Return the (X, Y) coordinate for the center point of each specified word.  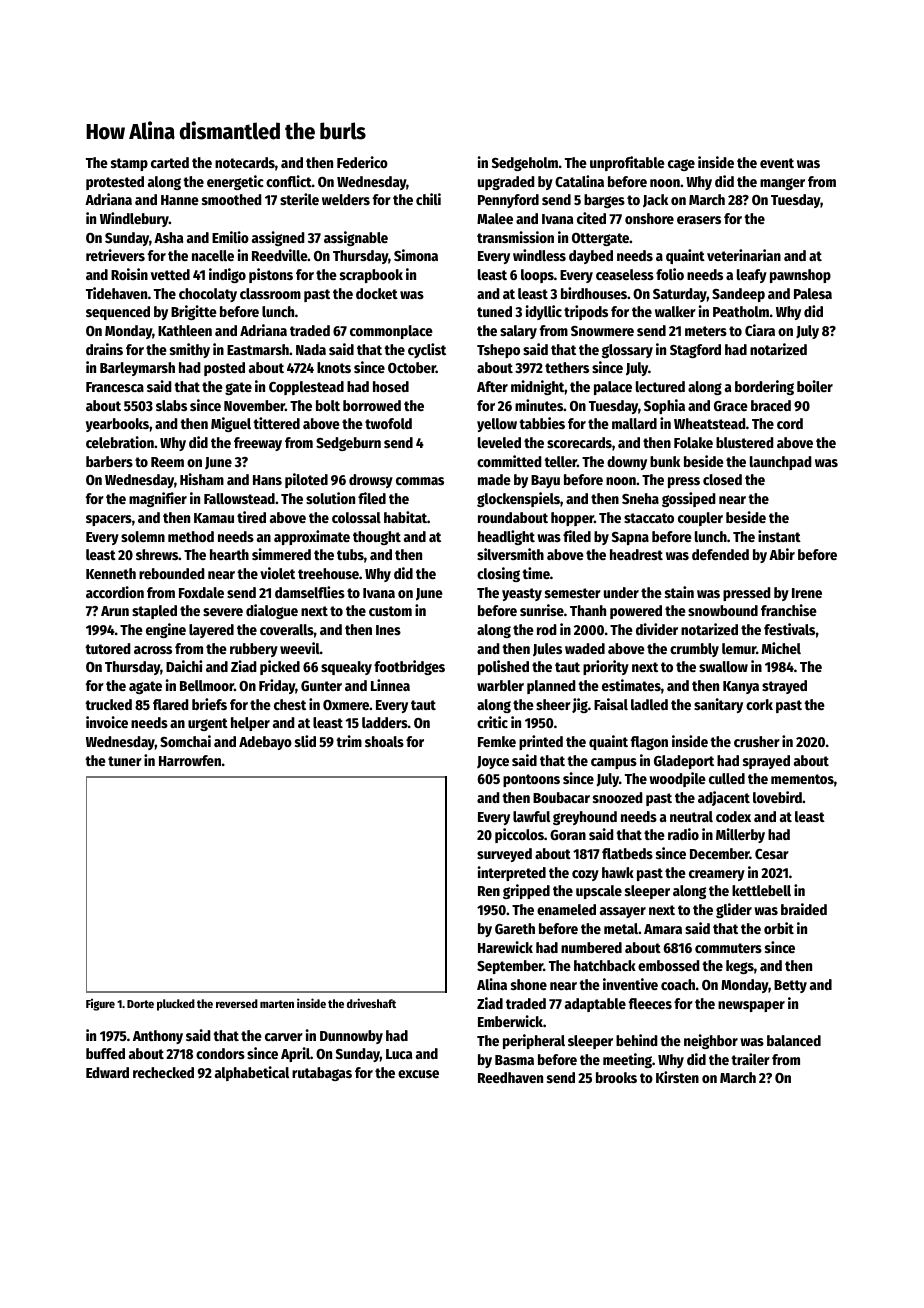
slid (305, 741)
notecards (245, 162)
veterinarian (744, 255)
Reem (167, 462)
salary (518, 332)
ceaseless (625, 274)
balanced (794, 1040)
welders (346, 199)
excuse (418, 1074)
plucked (176, 1005)
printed (541, 742)
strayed (784, 687)
